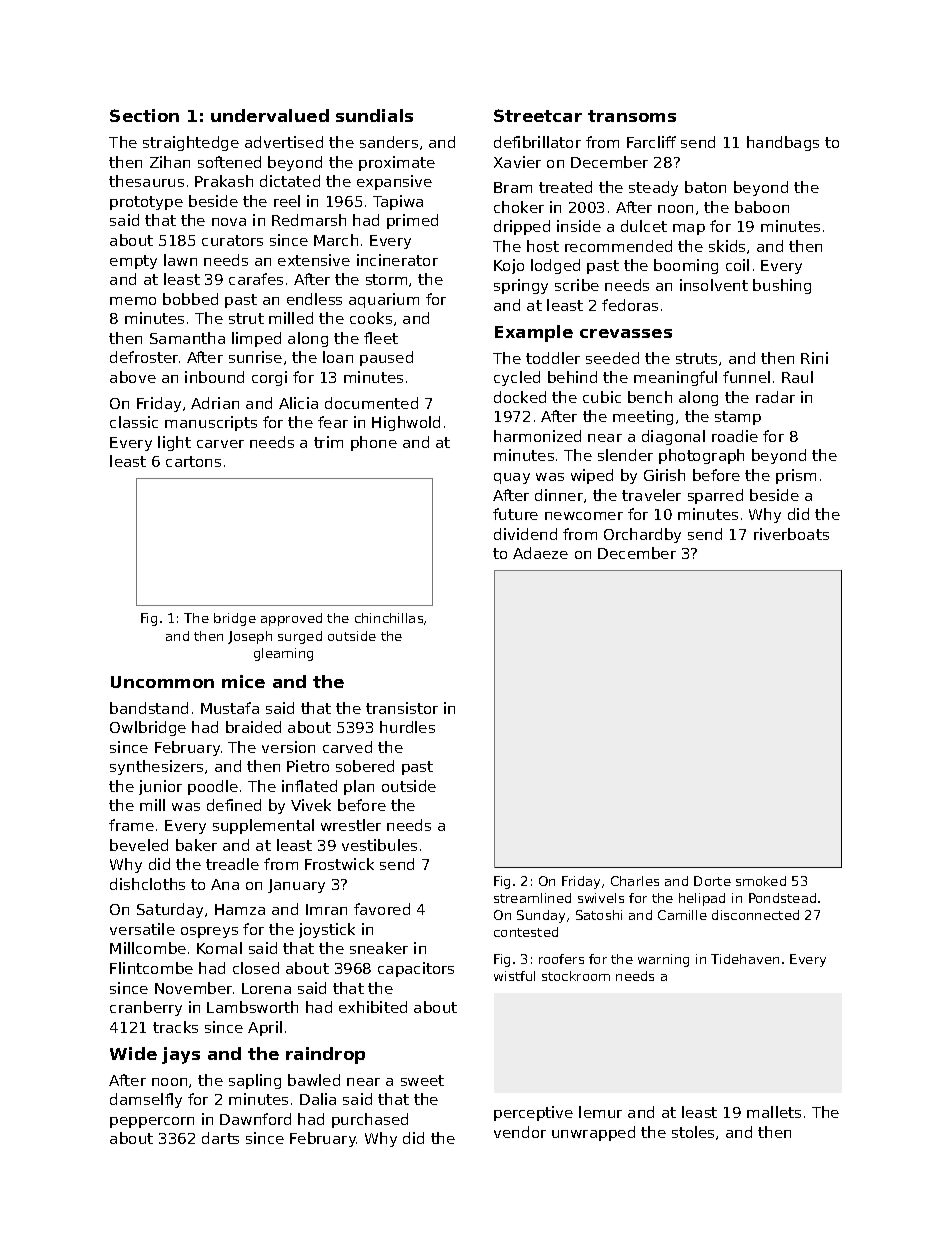 Image resolution: width=952 pixels, height=1233 pixels. What do you see at coordinates (515, 514) in the screenshot?
I see `future` at bounding box center [515, 514].
